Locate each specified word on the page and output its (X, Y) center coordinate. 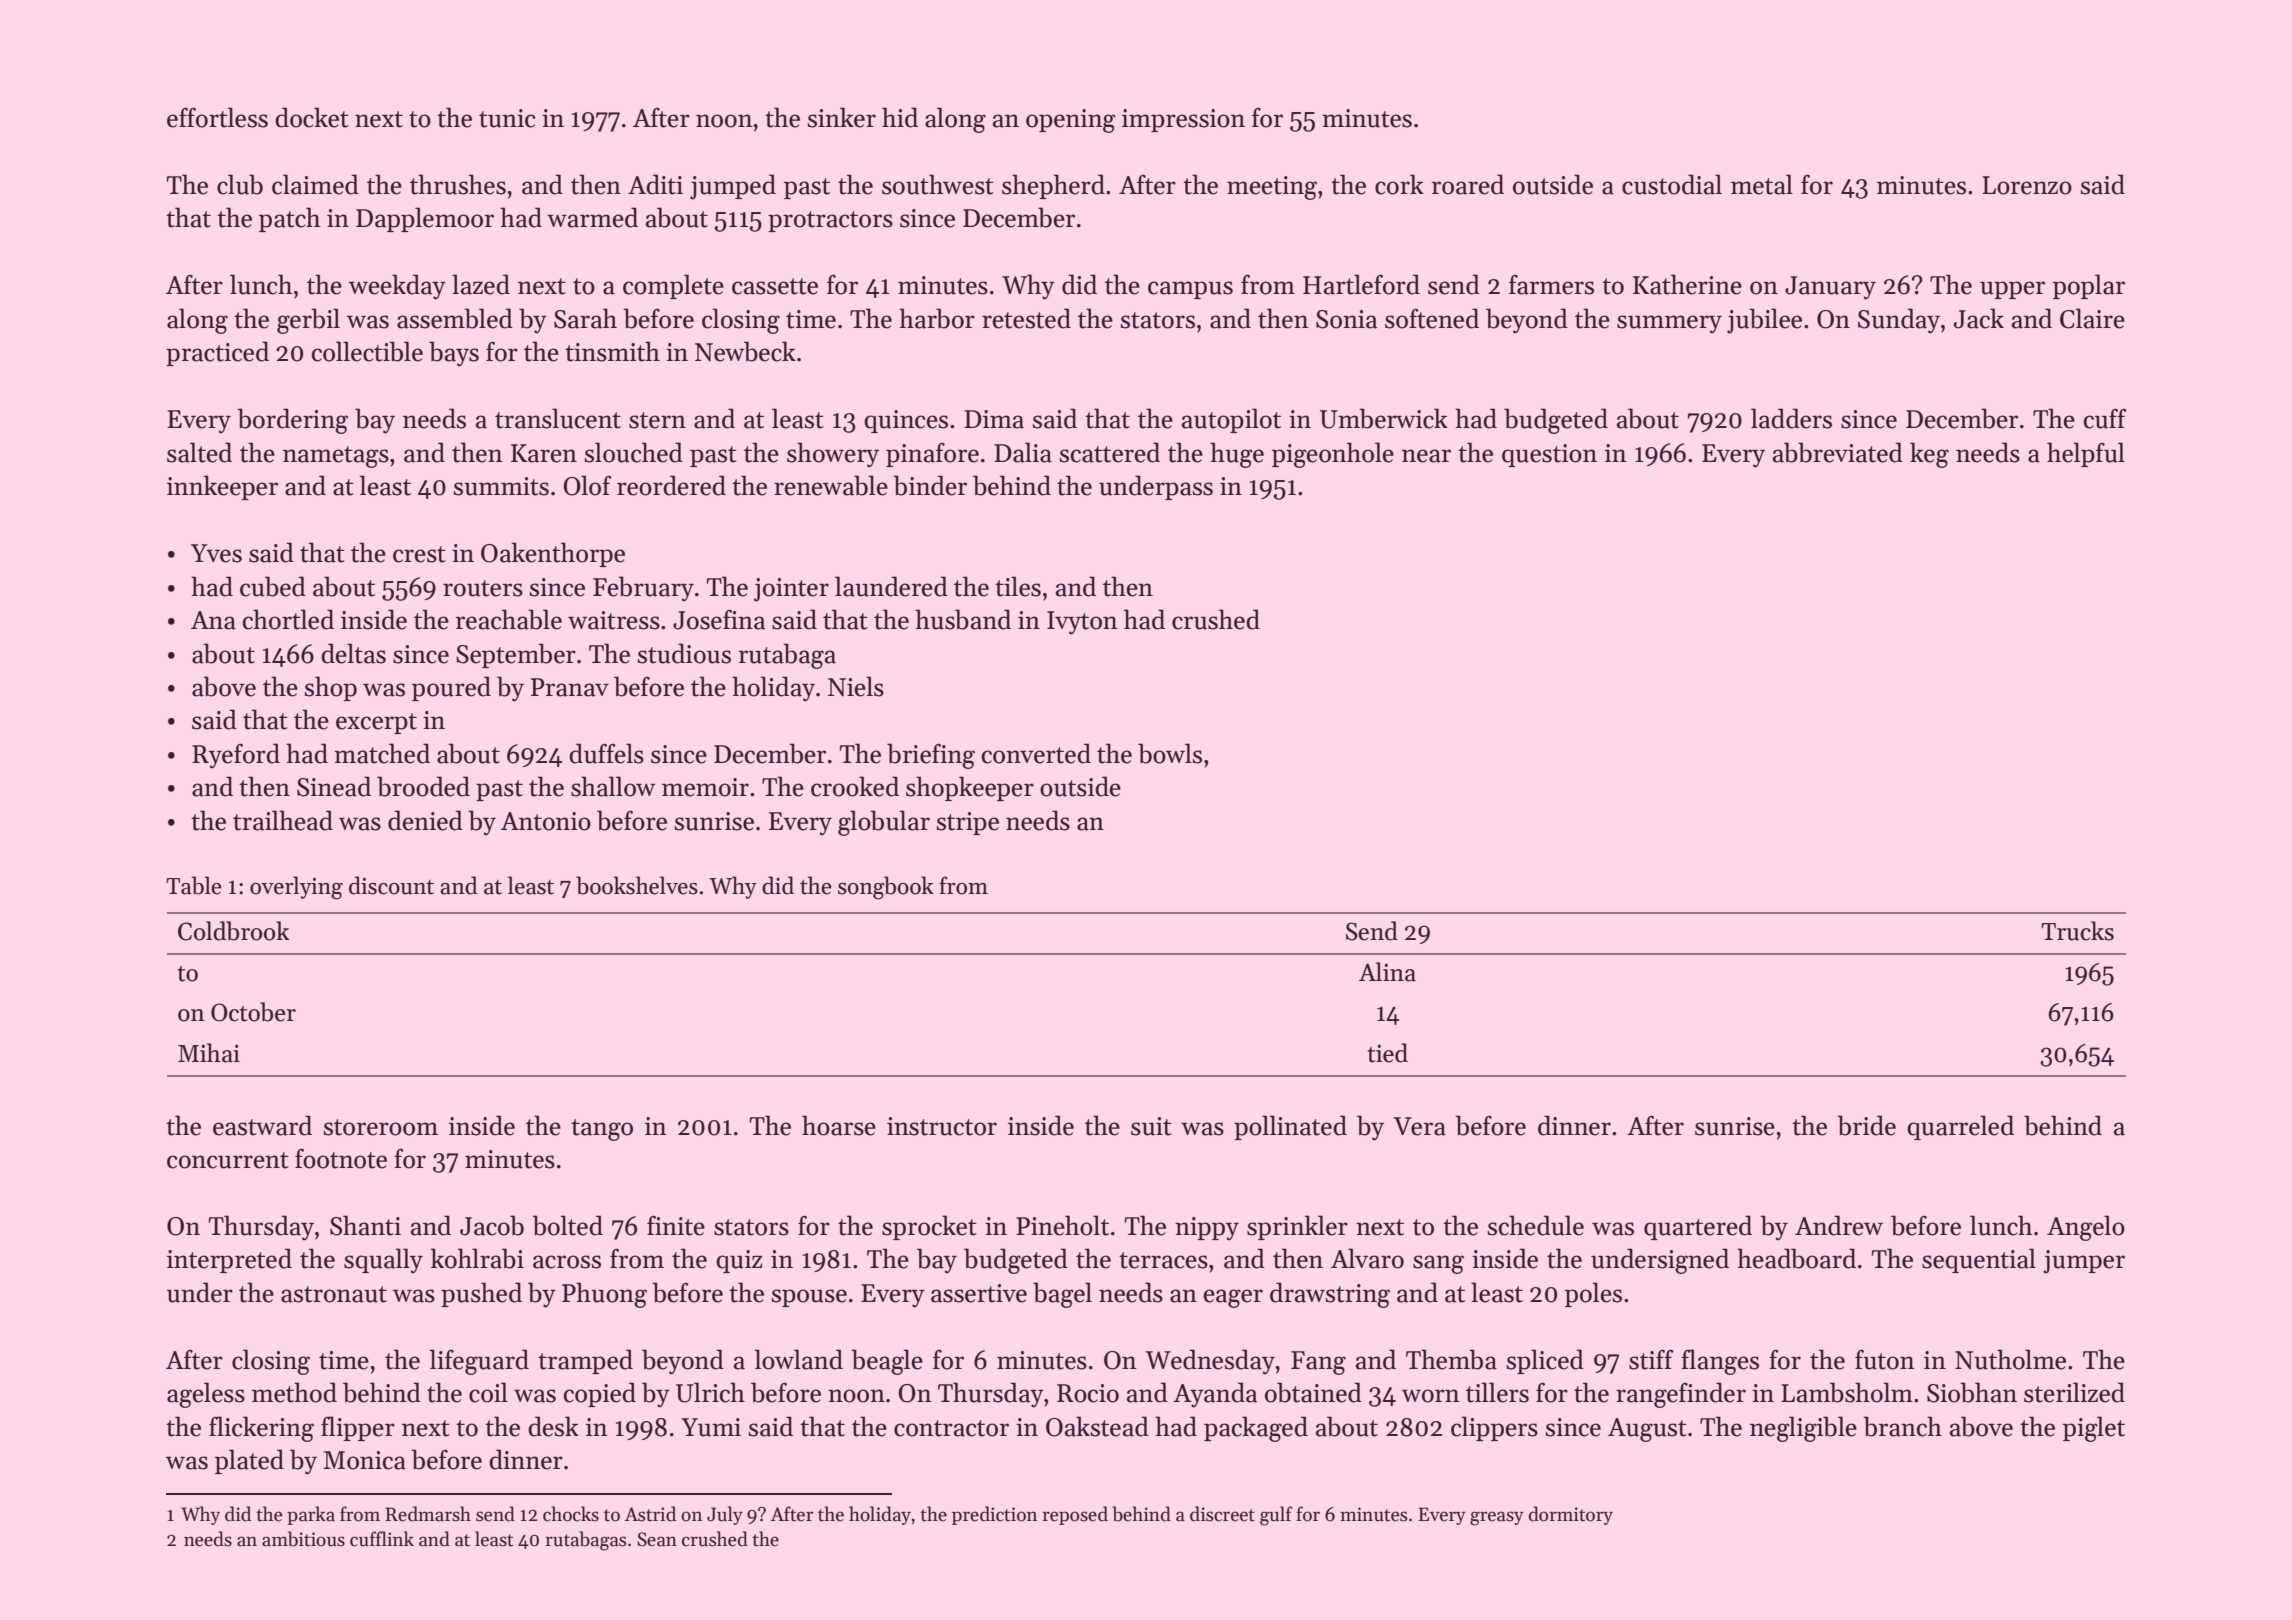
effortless (217, 117)
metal (1762, 184)
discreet (1222, 1514)
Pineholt (1062, 1225)
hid (900, 117)
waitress (614, 620)
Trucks (2077, 931)
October (253, 1012)
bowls (1170, 753)
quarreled (1960, 1127)
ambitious (303, 1539)
